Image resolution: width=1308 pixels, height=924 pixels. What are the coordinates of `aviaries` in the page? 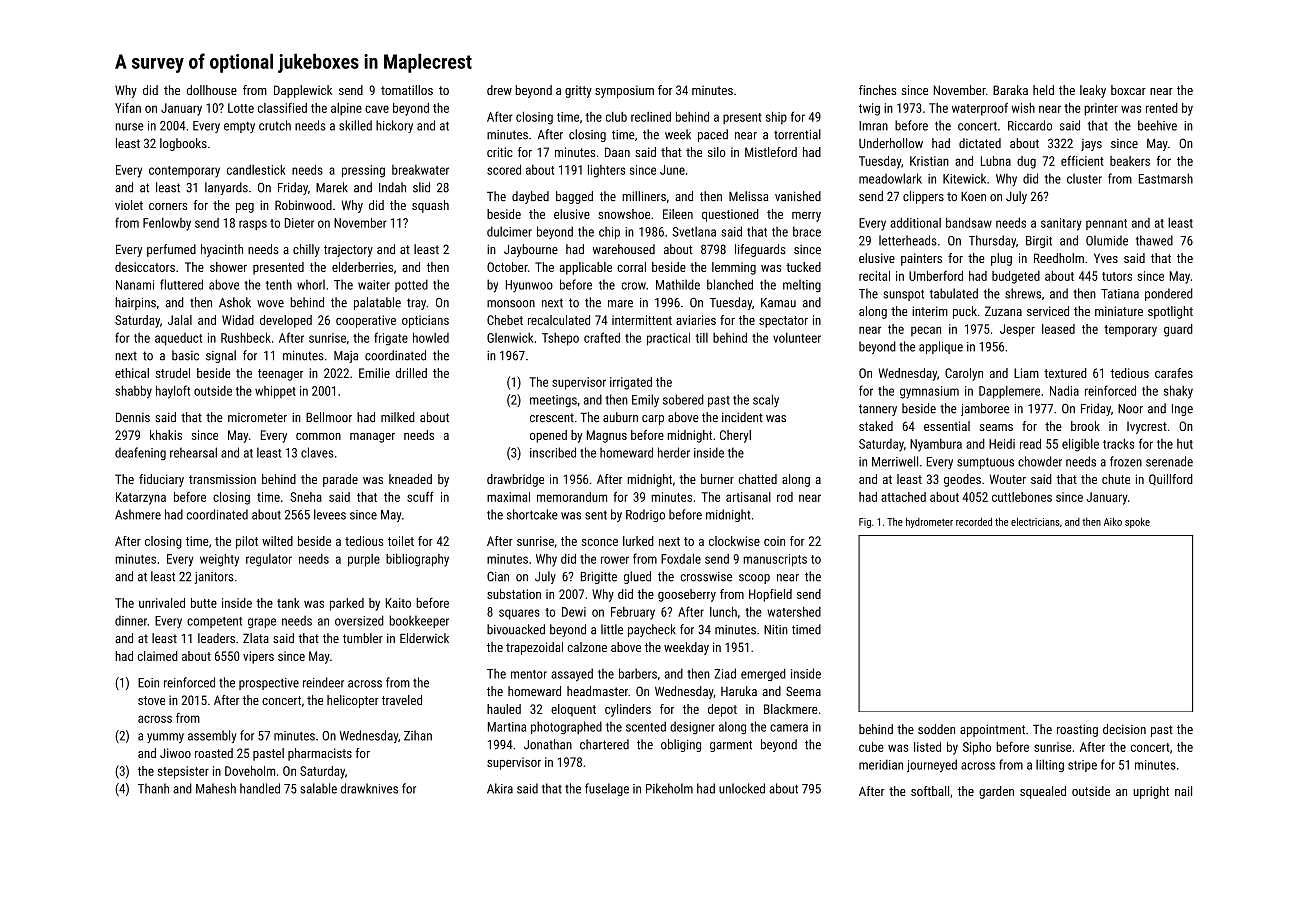 It's located at (696, 320).
